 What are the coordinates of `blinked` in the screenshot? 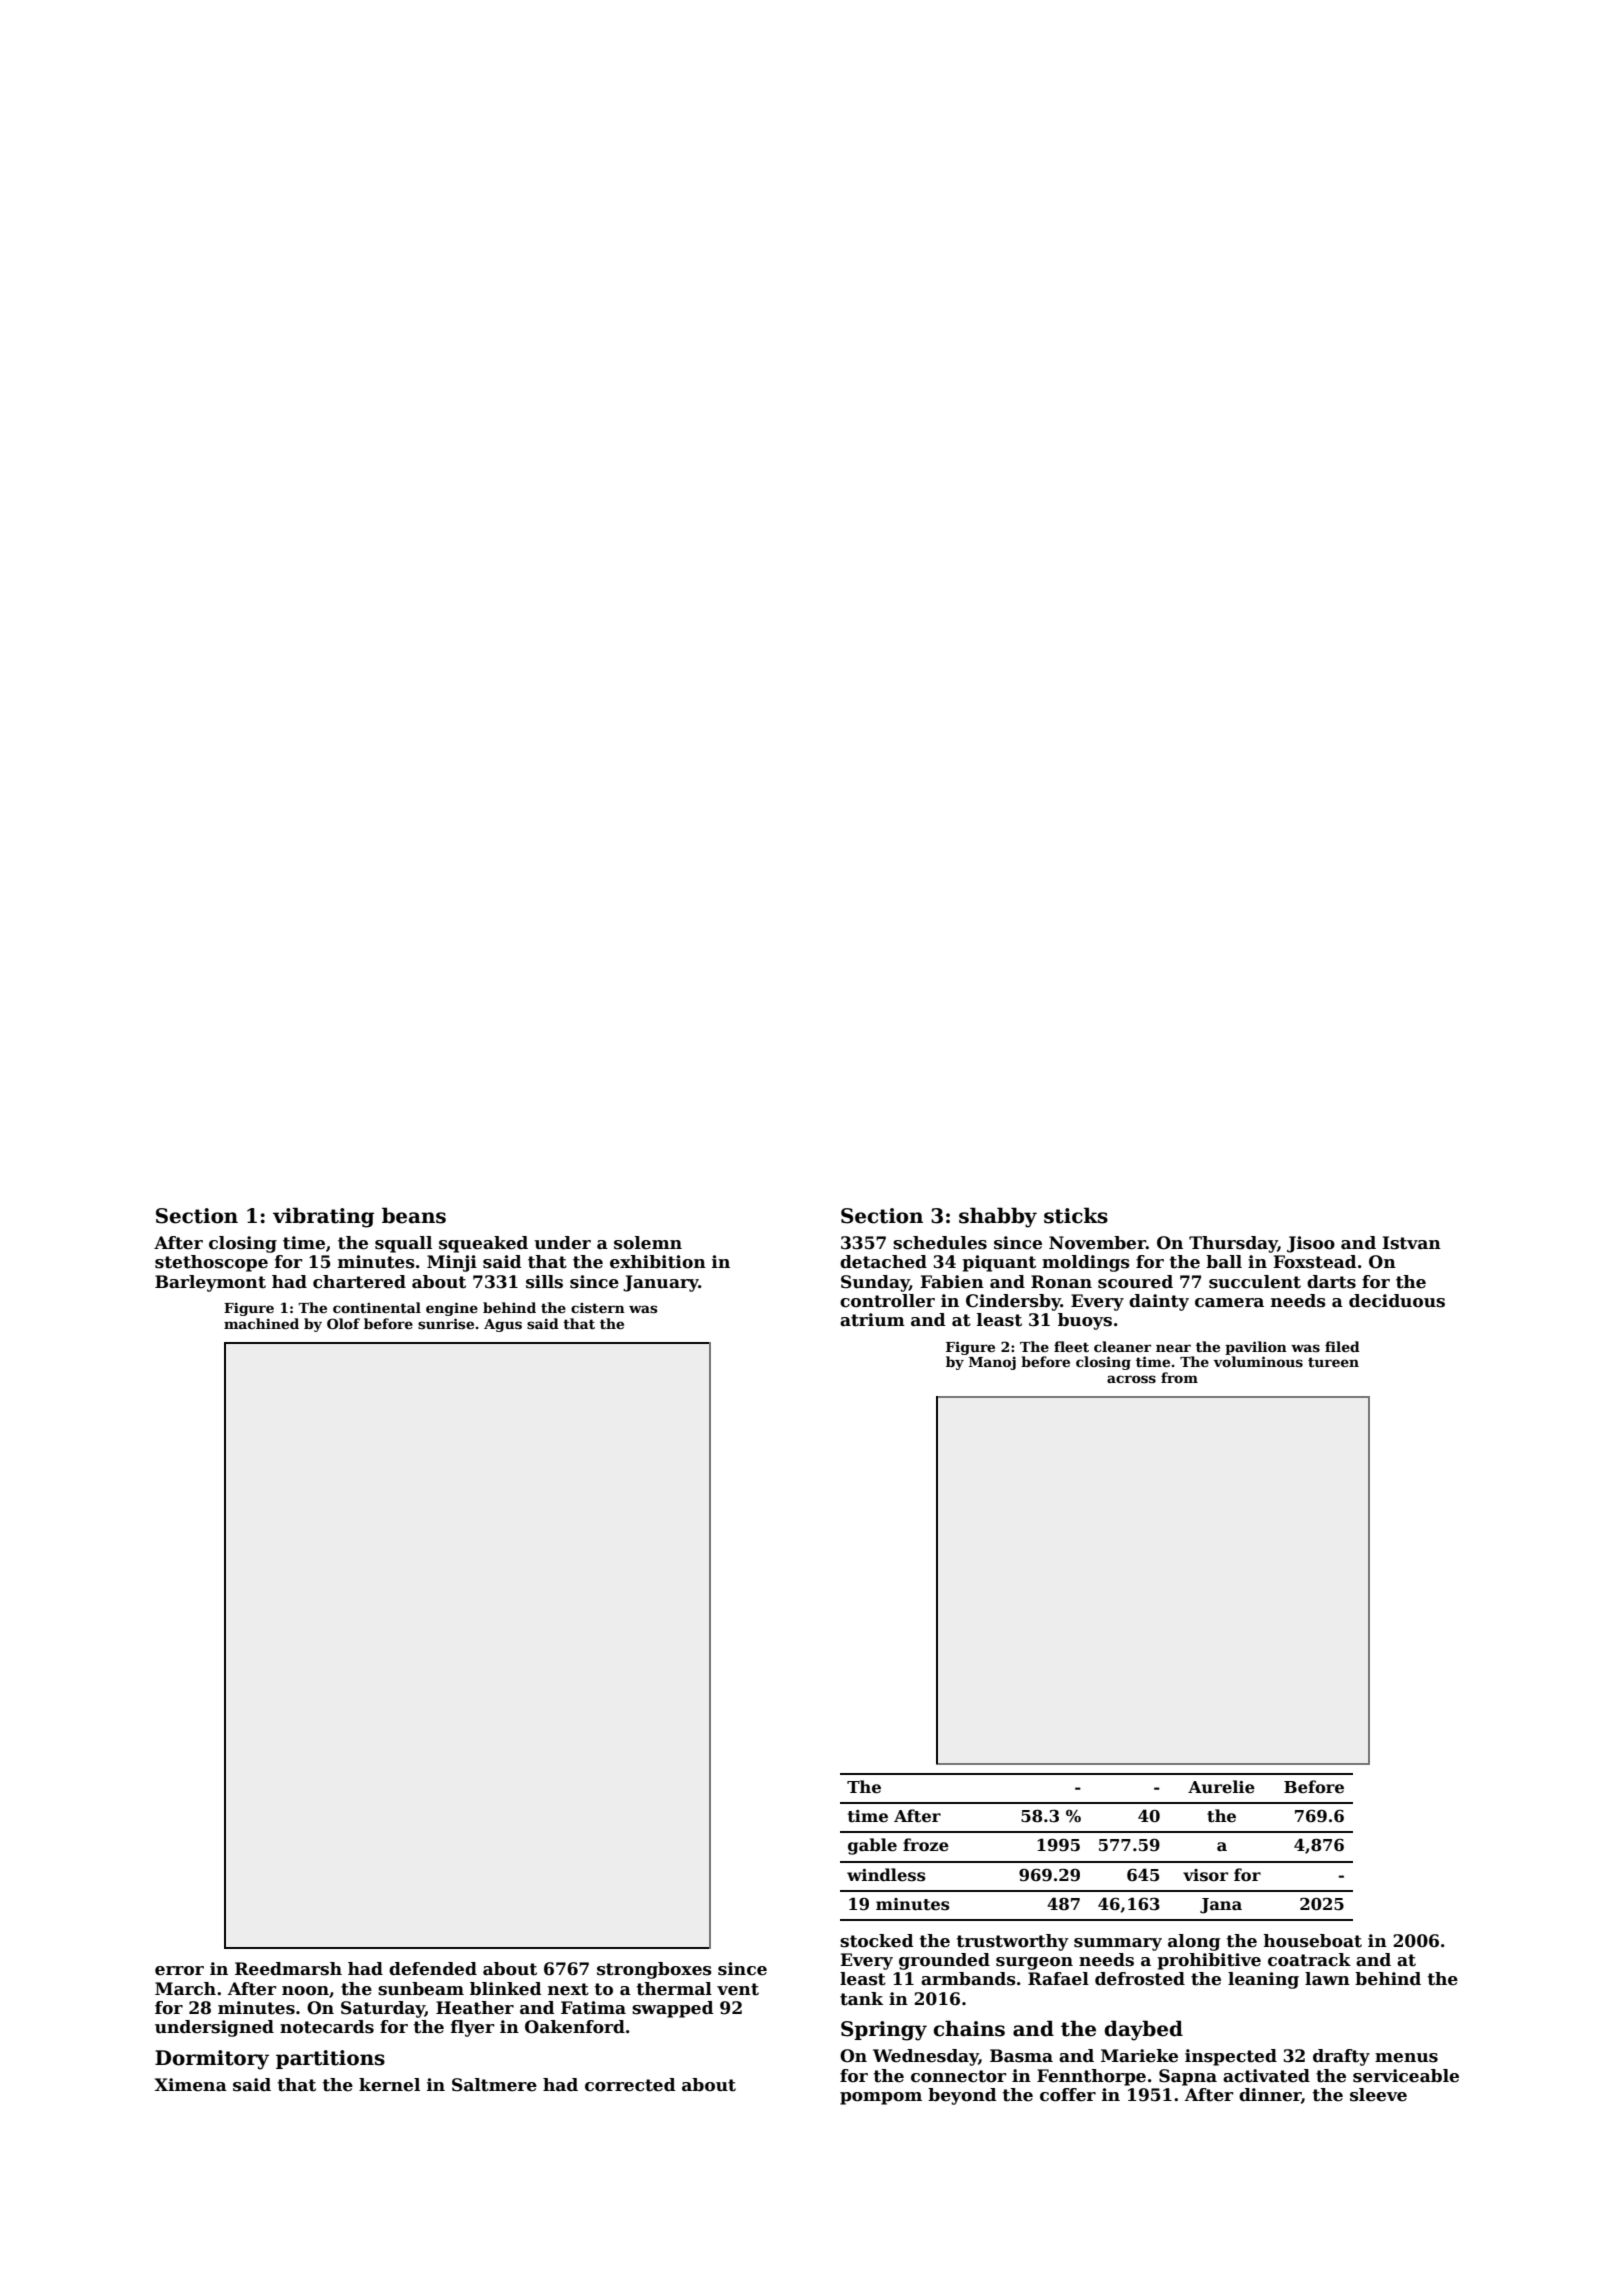 It's located at (506, 1989).
